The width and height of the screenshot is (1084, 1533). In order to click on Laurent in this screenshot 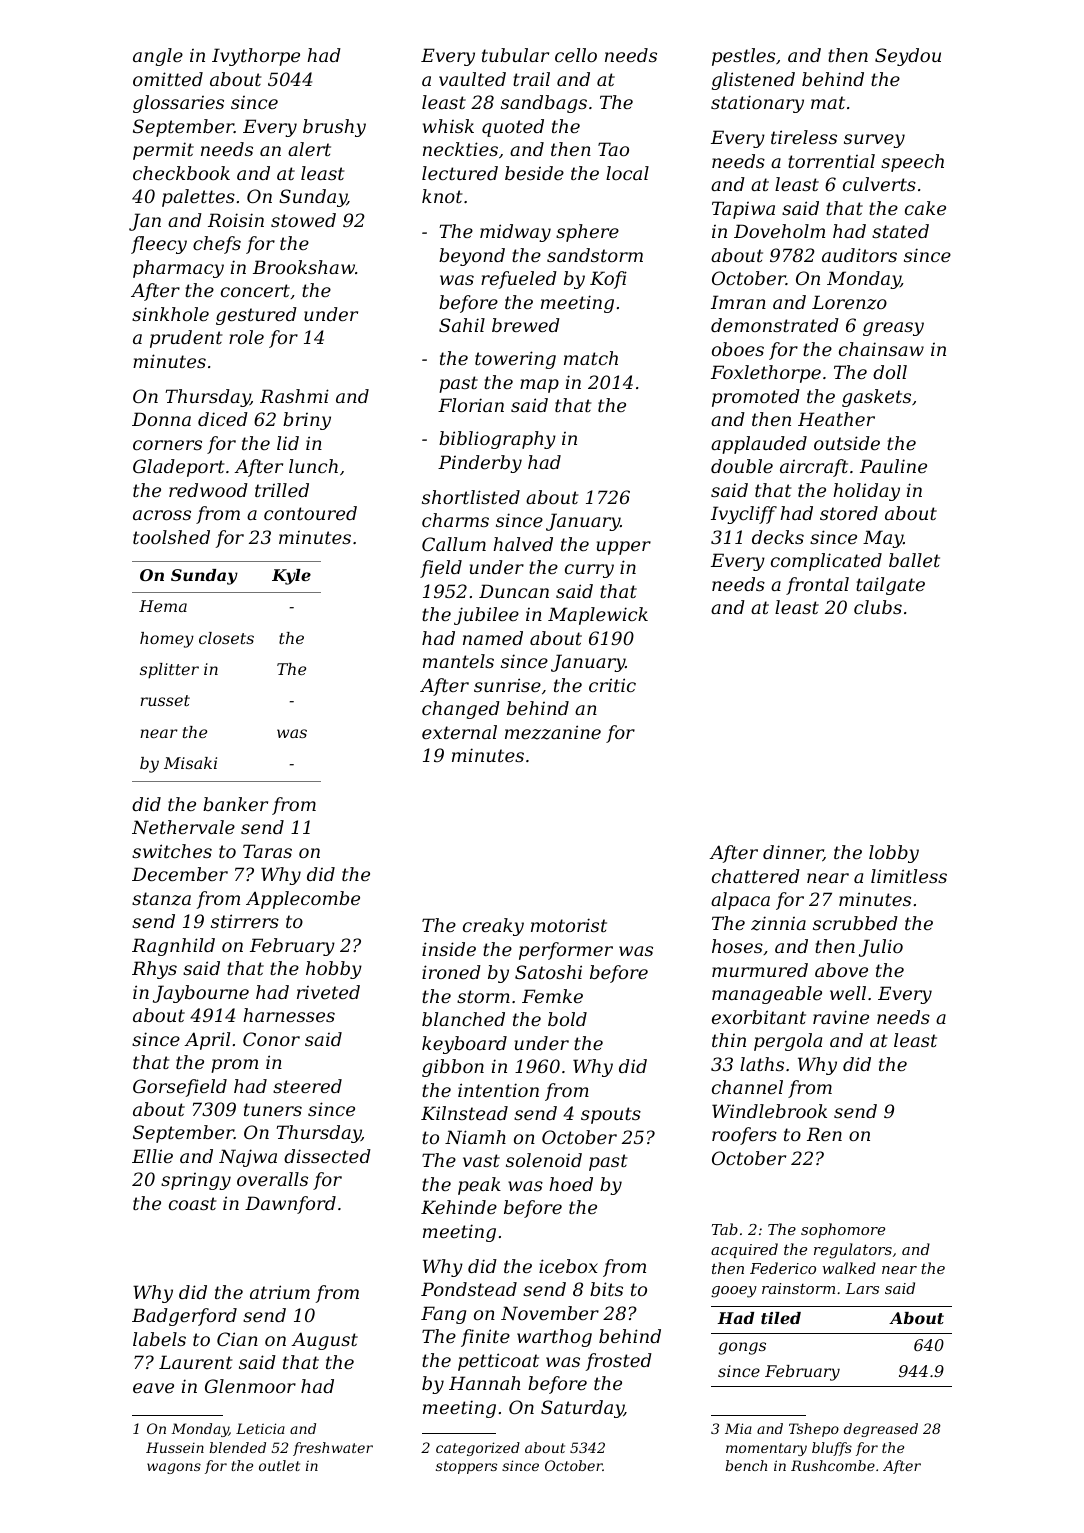, I will do `click(195, 1362)`.
